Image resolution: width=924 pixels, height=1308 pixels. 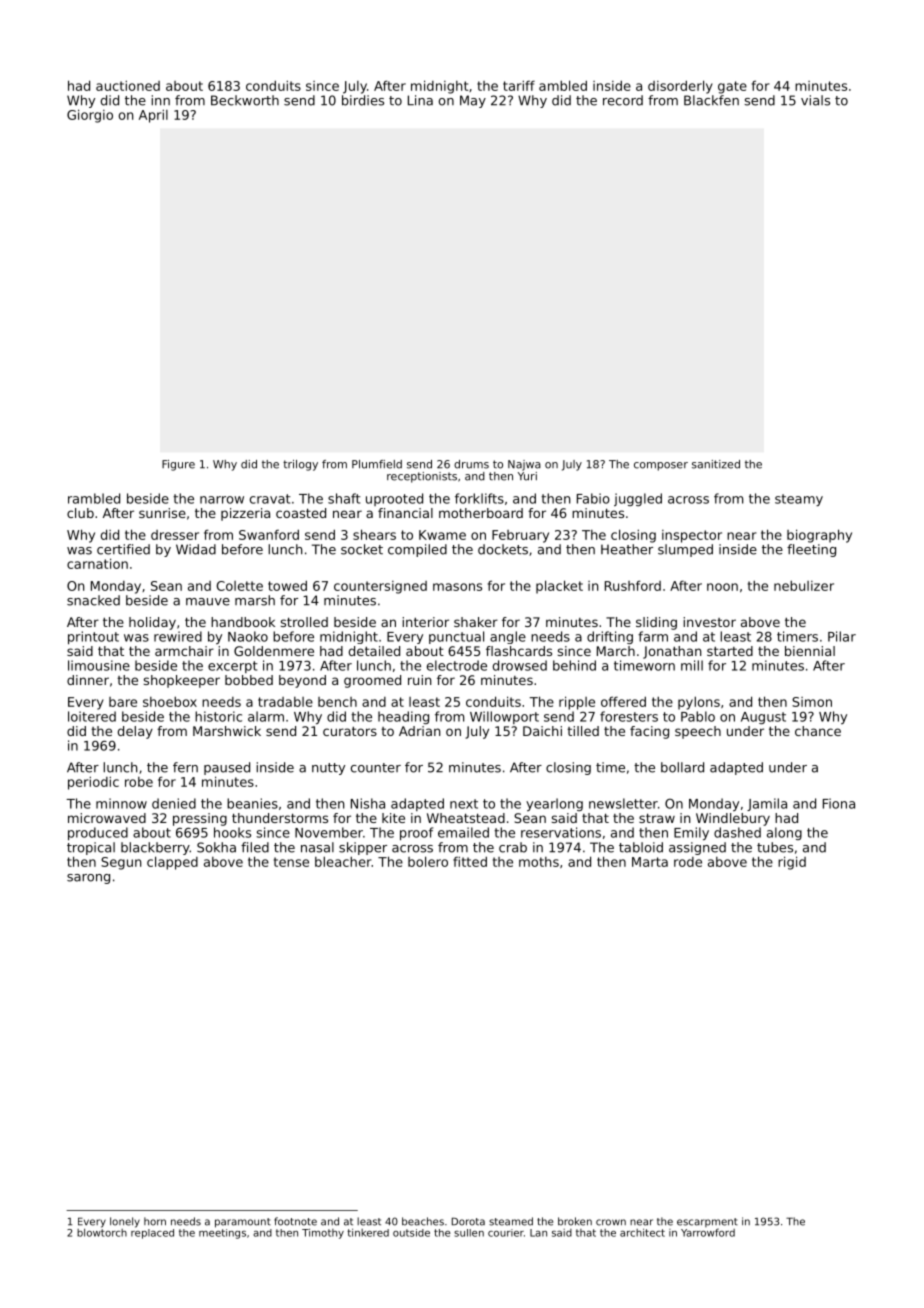 I want to click on mill, so click(x=692, y=665).
